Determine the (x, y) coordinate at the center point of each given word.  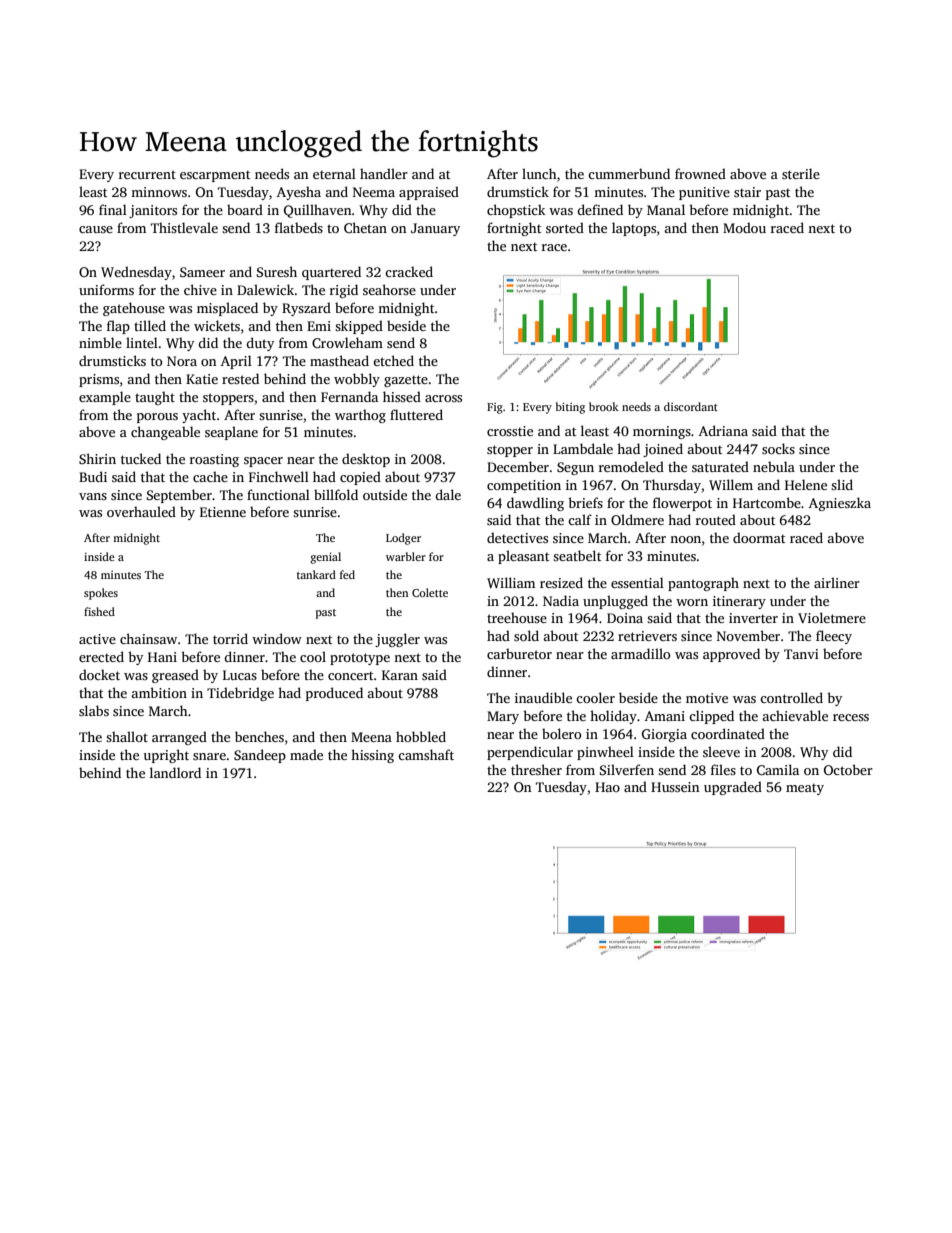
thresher (536, 769)
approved (731, 655)
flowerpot (682, 504)
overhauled (141, 511)
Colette (430, 592)
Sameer (202, 272)
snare (209, 756)
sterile (801, 173)
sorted (565, 227)
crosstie (510, 431)
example (105, 398)
